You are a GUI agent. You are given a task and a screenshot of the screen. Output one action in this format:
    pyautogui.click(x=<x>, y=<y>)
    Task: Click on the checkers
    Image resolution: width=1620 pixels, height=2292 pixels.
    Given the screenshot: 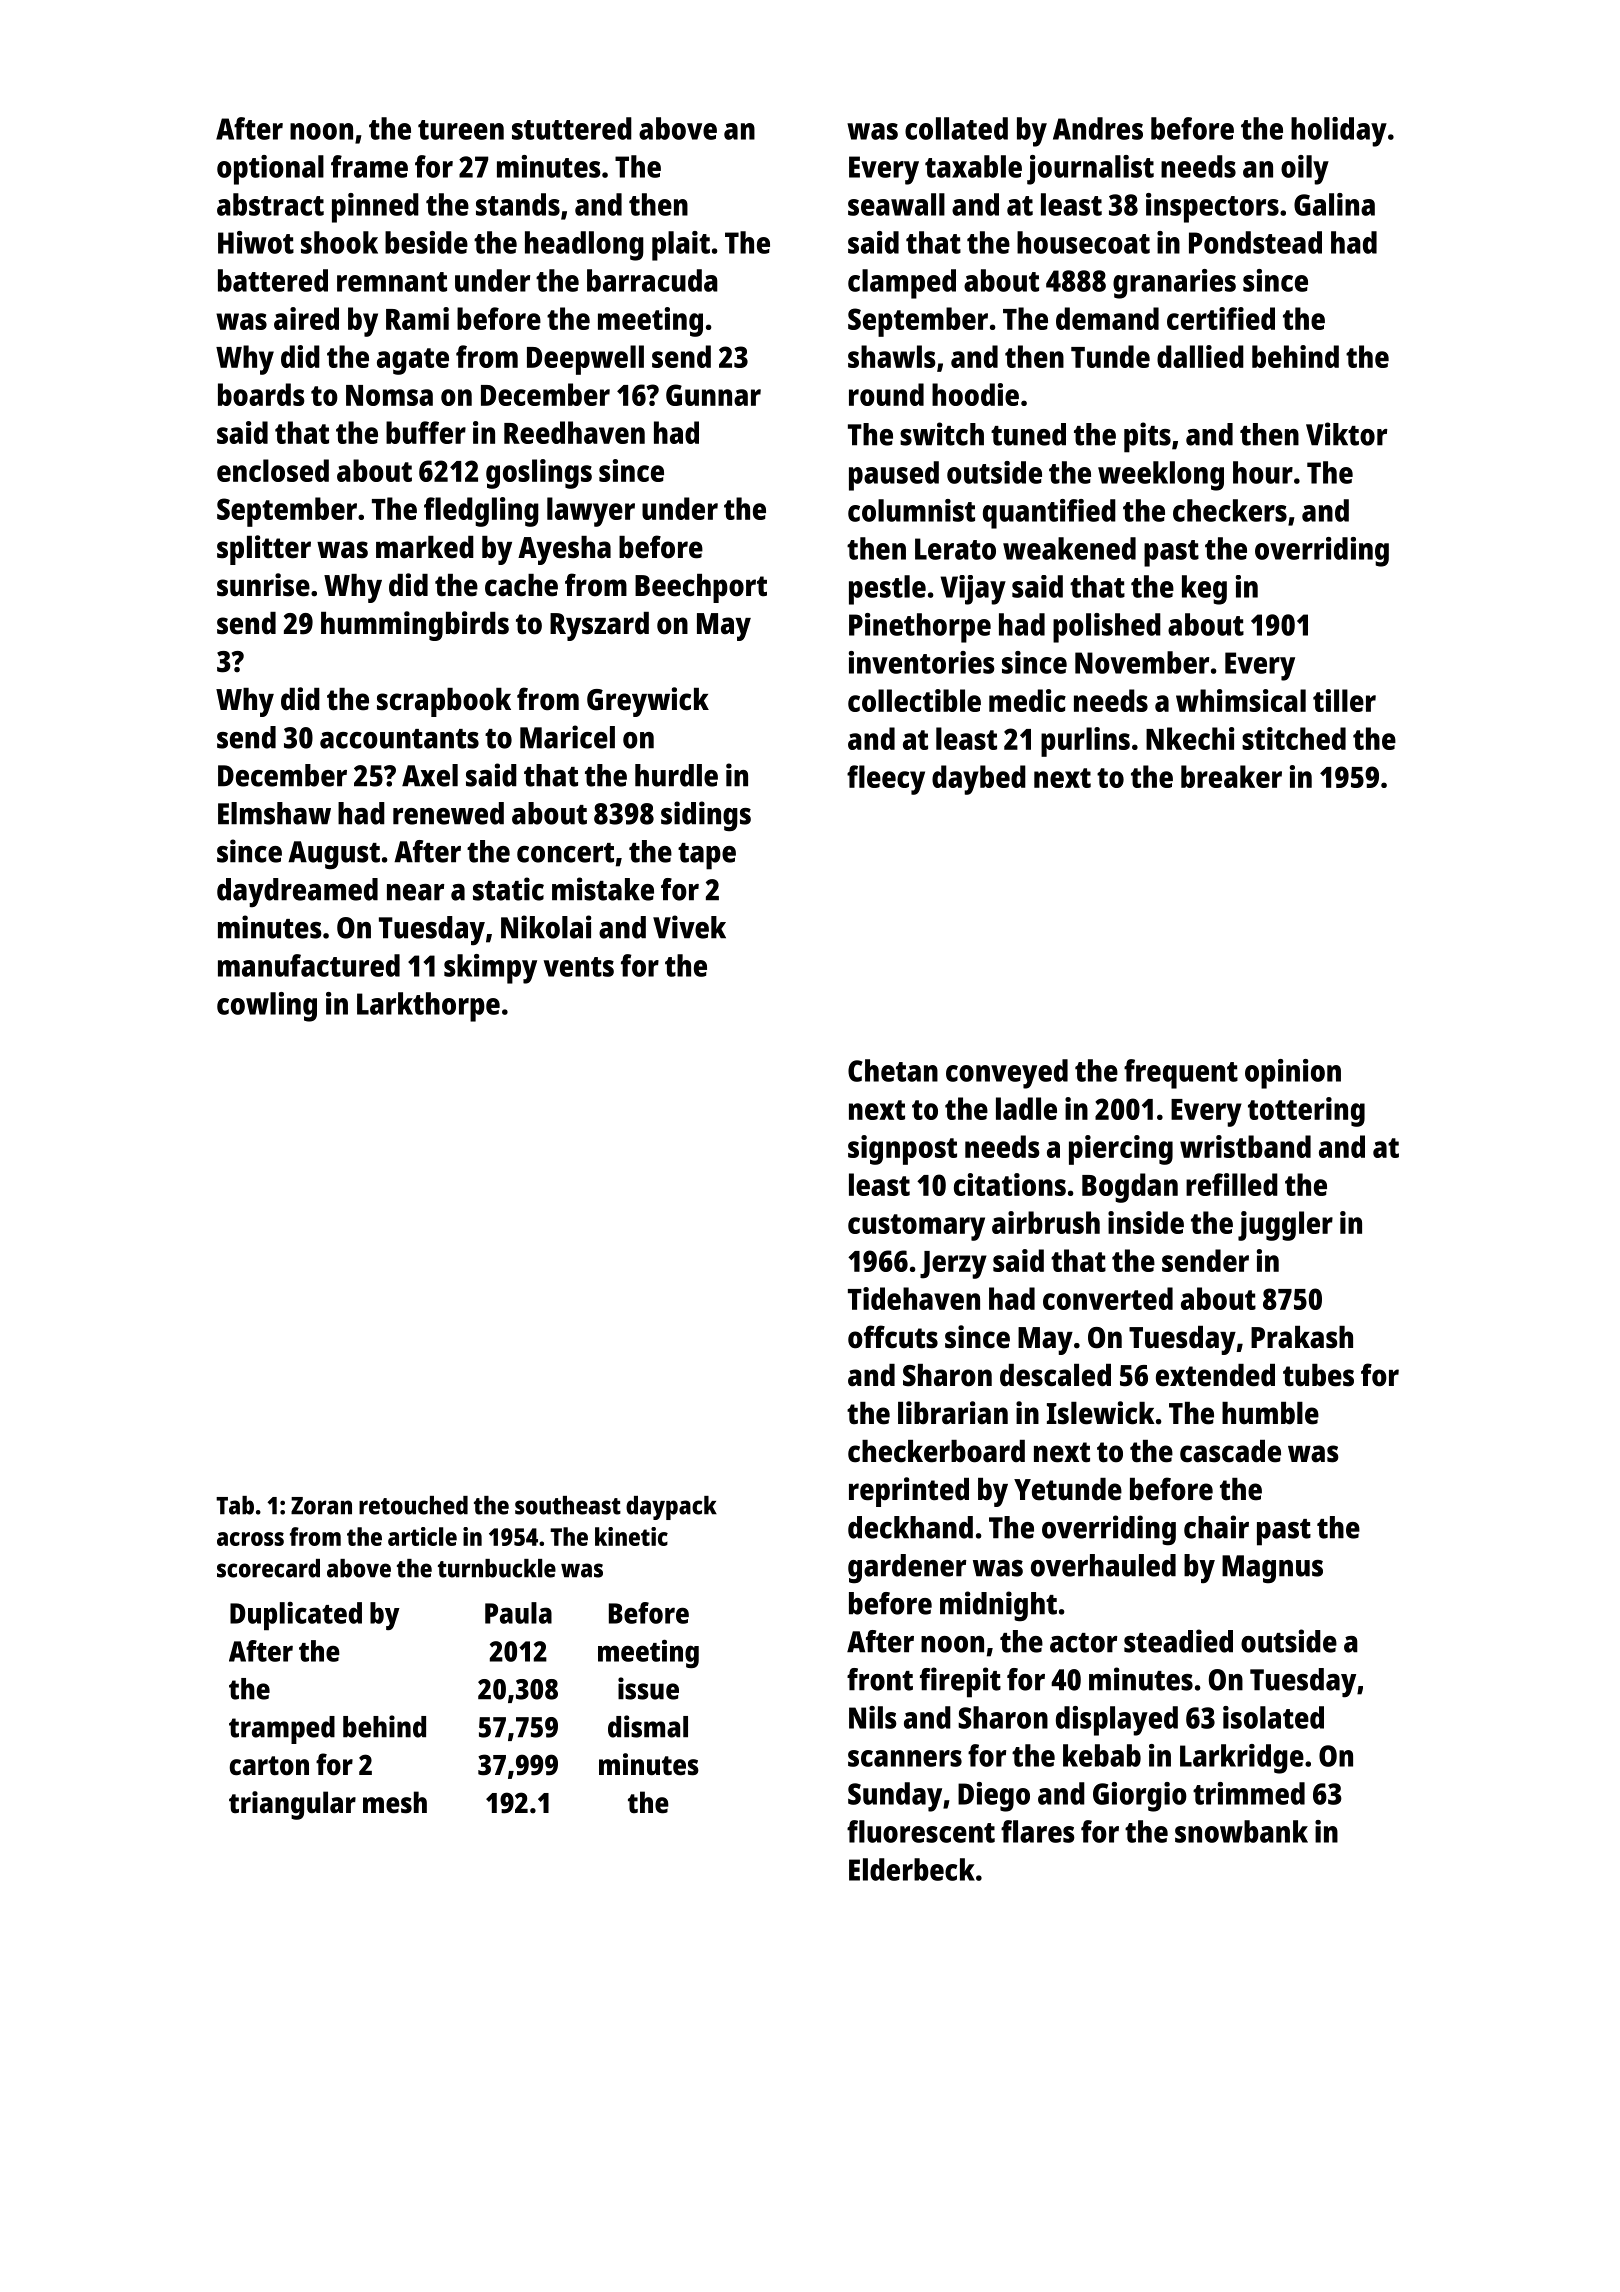 What is the action you would take?
    pyautogui.click(x=1230, y=510)
